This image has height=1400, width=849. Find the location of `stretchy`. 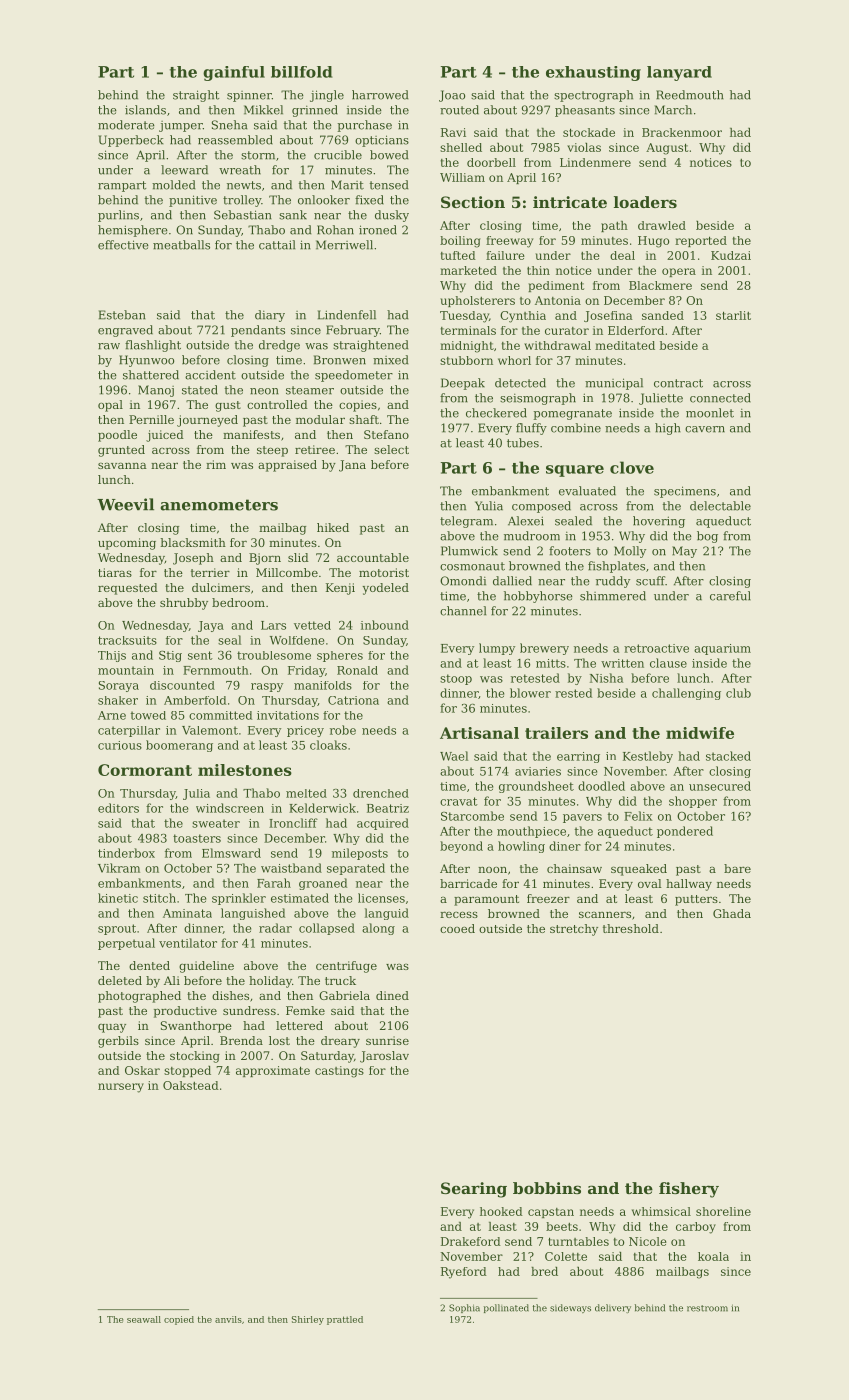

stretchy is located at coordinates (574, 930).
